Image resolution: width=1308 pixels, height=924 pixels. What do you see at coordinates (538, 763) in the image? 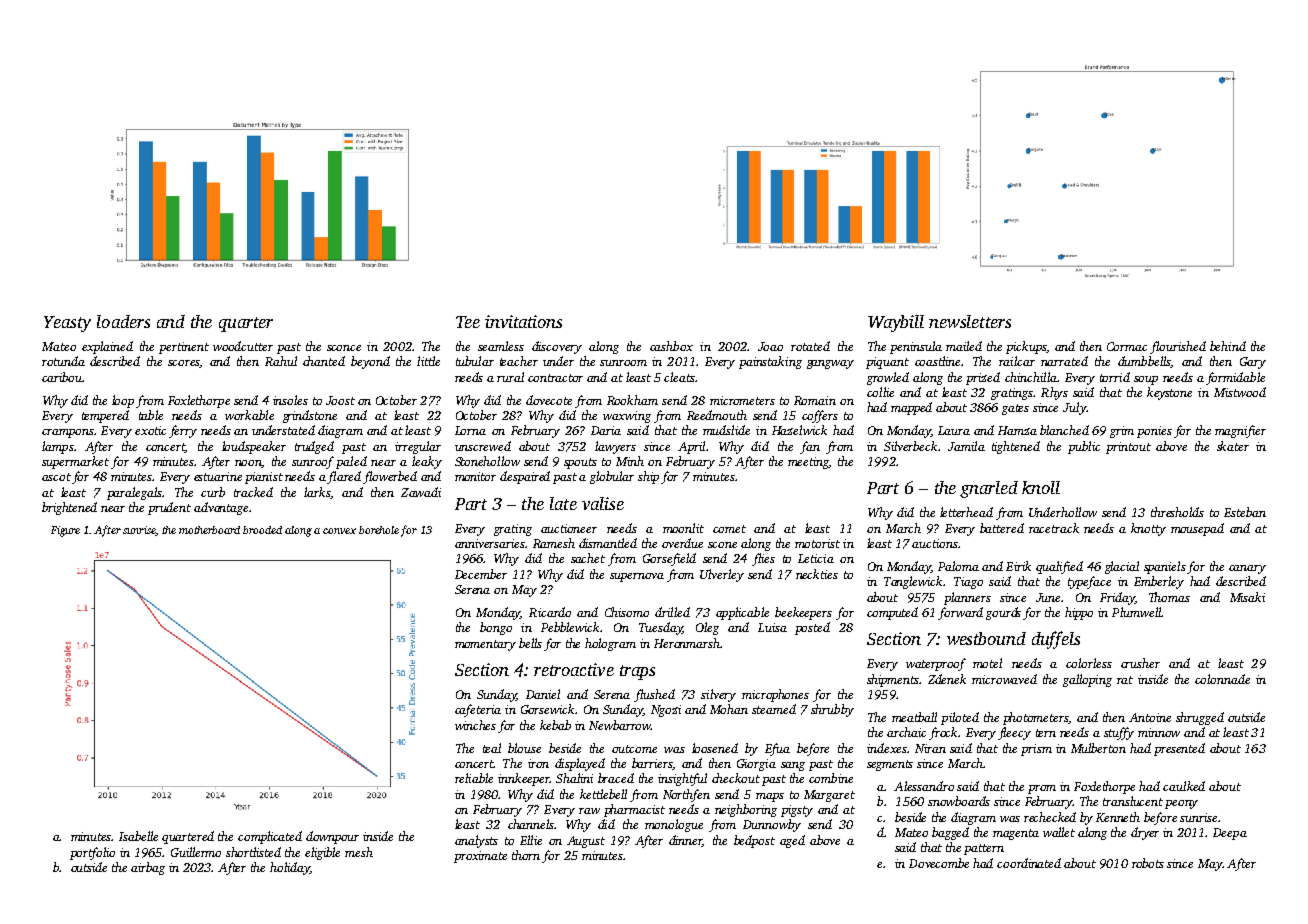
I see `iron` at bounding box center [538, 763].
